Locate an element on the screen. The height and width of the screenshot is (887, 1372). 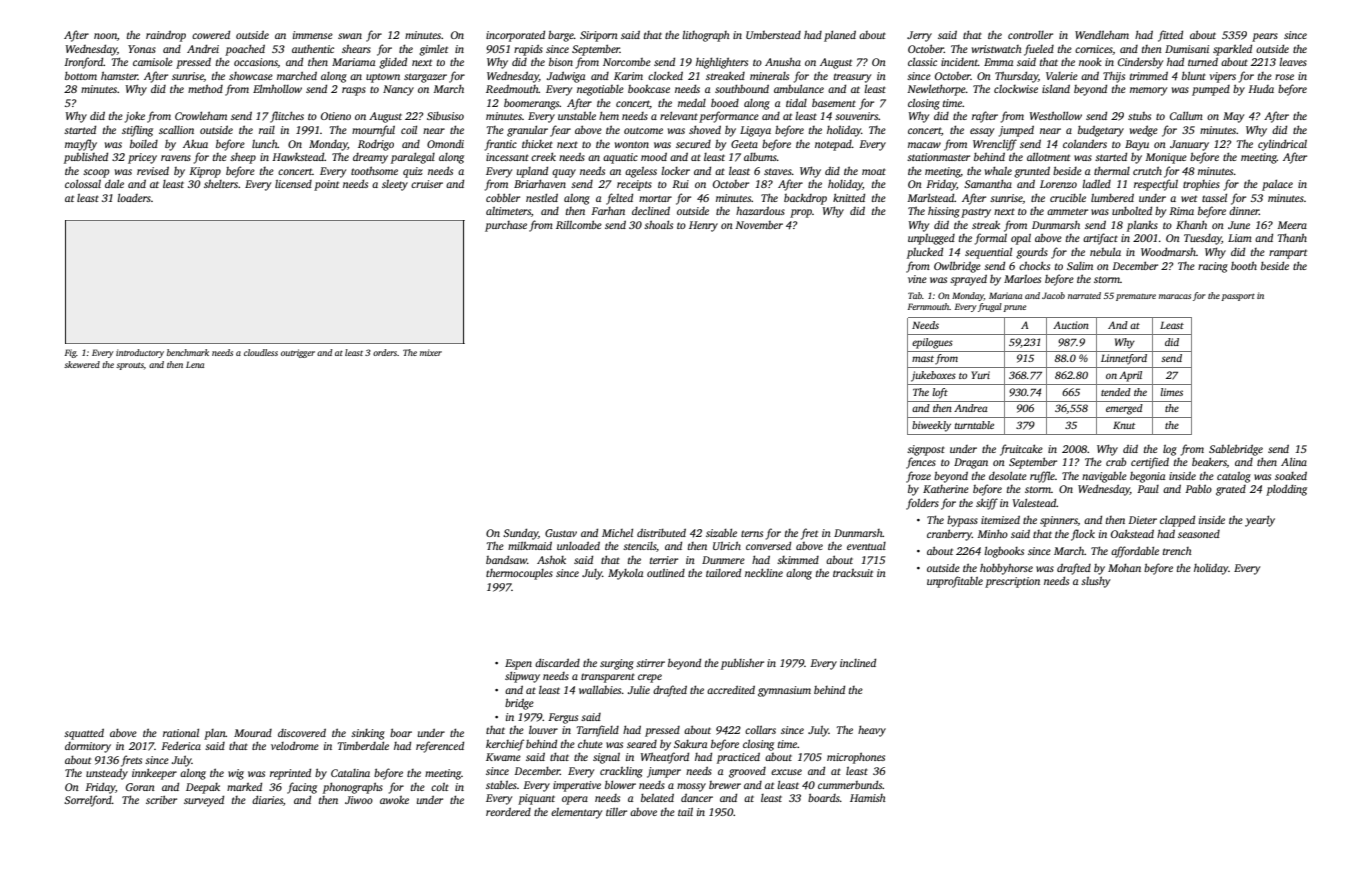
outrigger is located at coordinates (298, 353).
